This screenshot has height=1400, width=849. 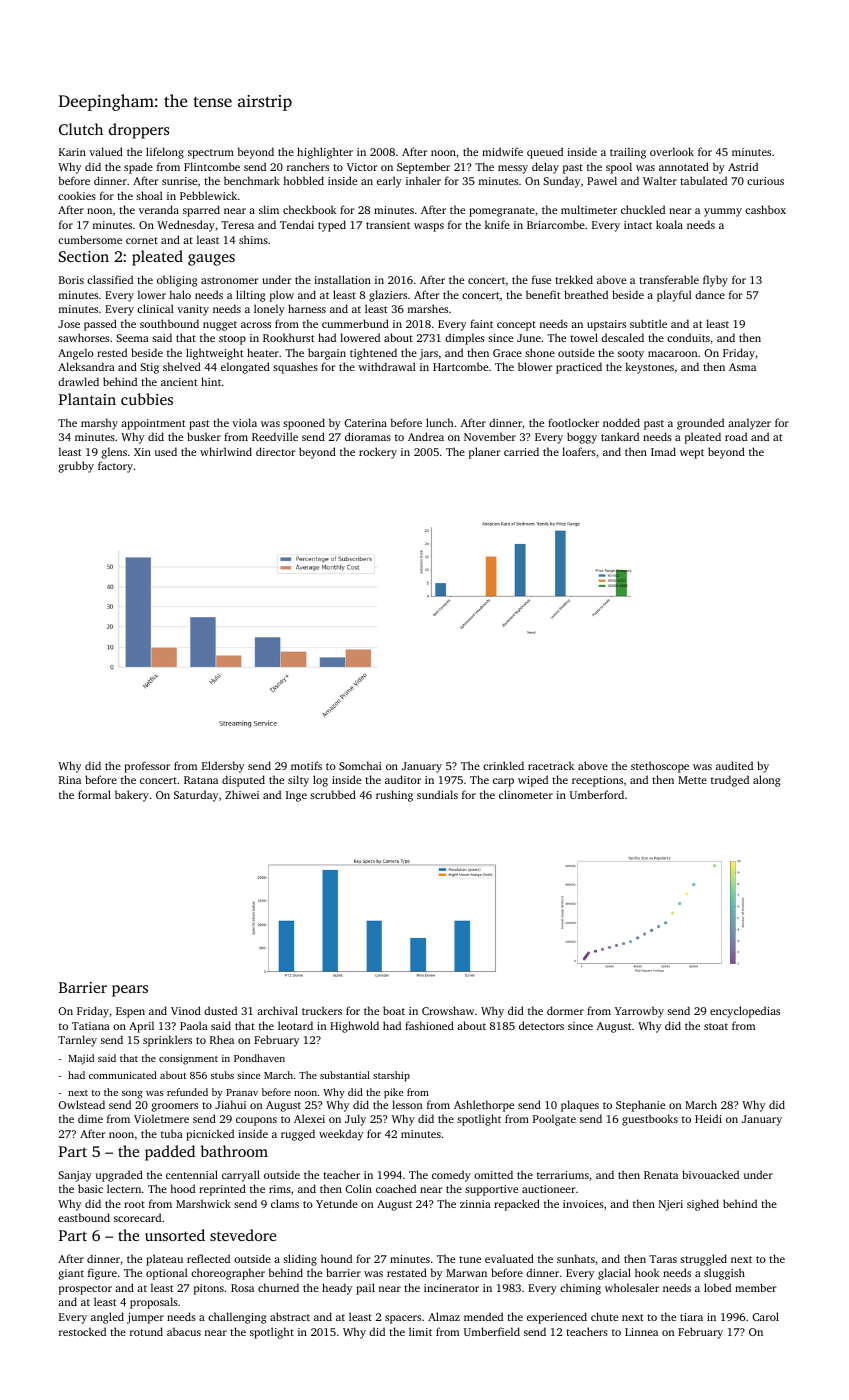 What do you see at coordinates (115, 467) in the screenshot?
I see `factory` at bounding box center [115, 467].
